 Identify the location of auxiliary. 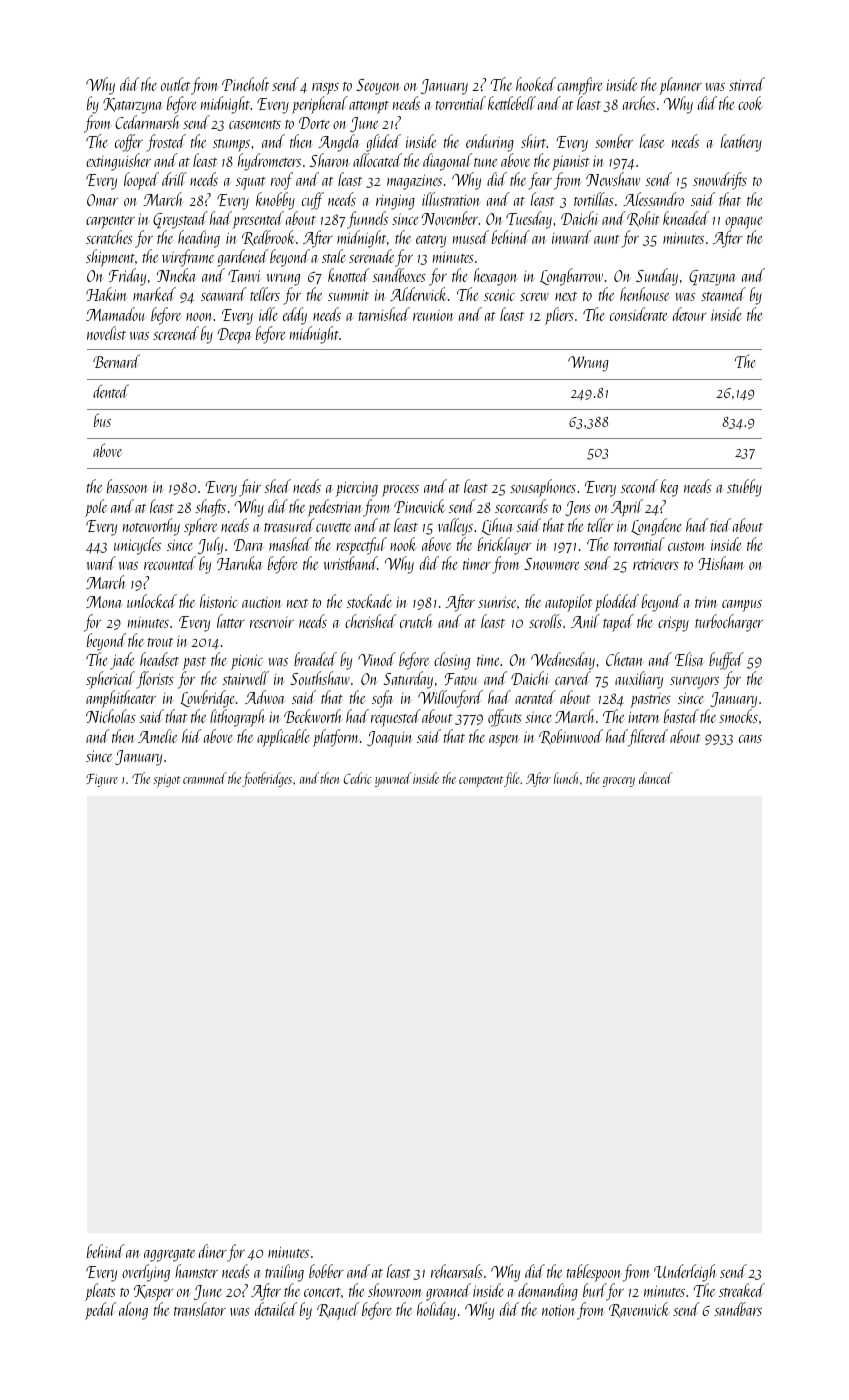
(639, 680).
